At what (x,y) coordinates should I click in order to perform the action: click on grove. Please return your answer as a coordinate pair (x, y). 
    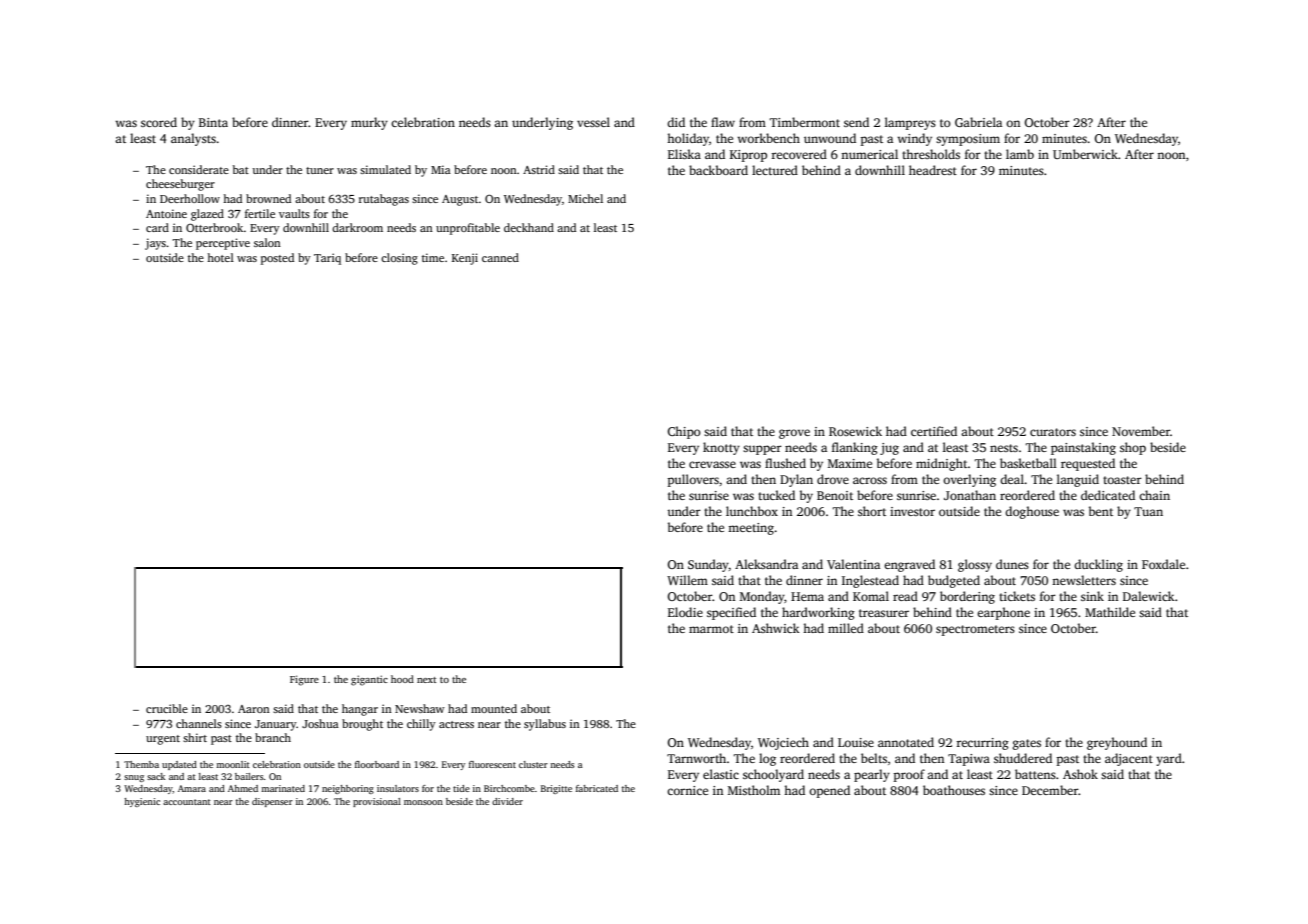
    Looking at the image, I should click on (794, 434).
